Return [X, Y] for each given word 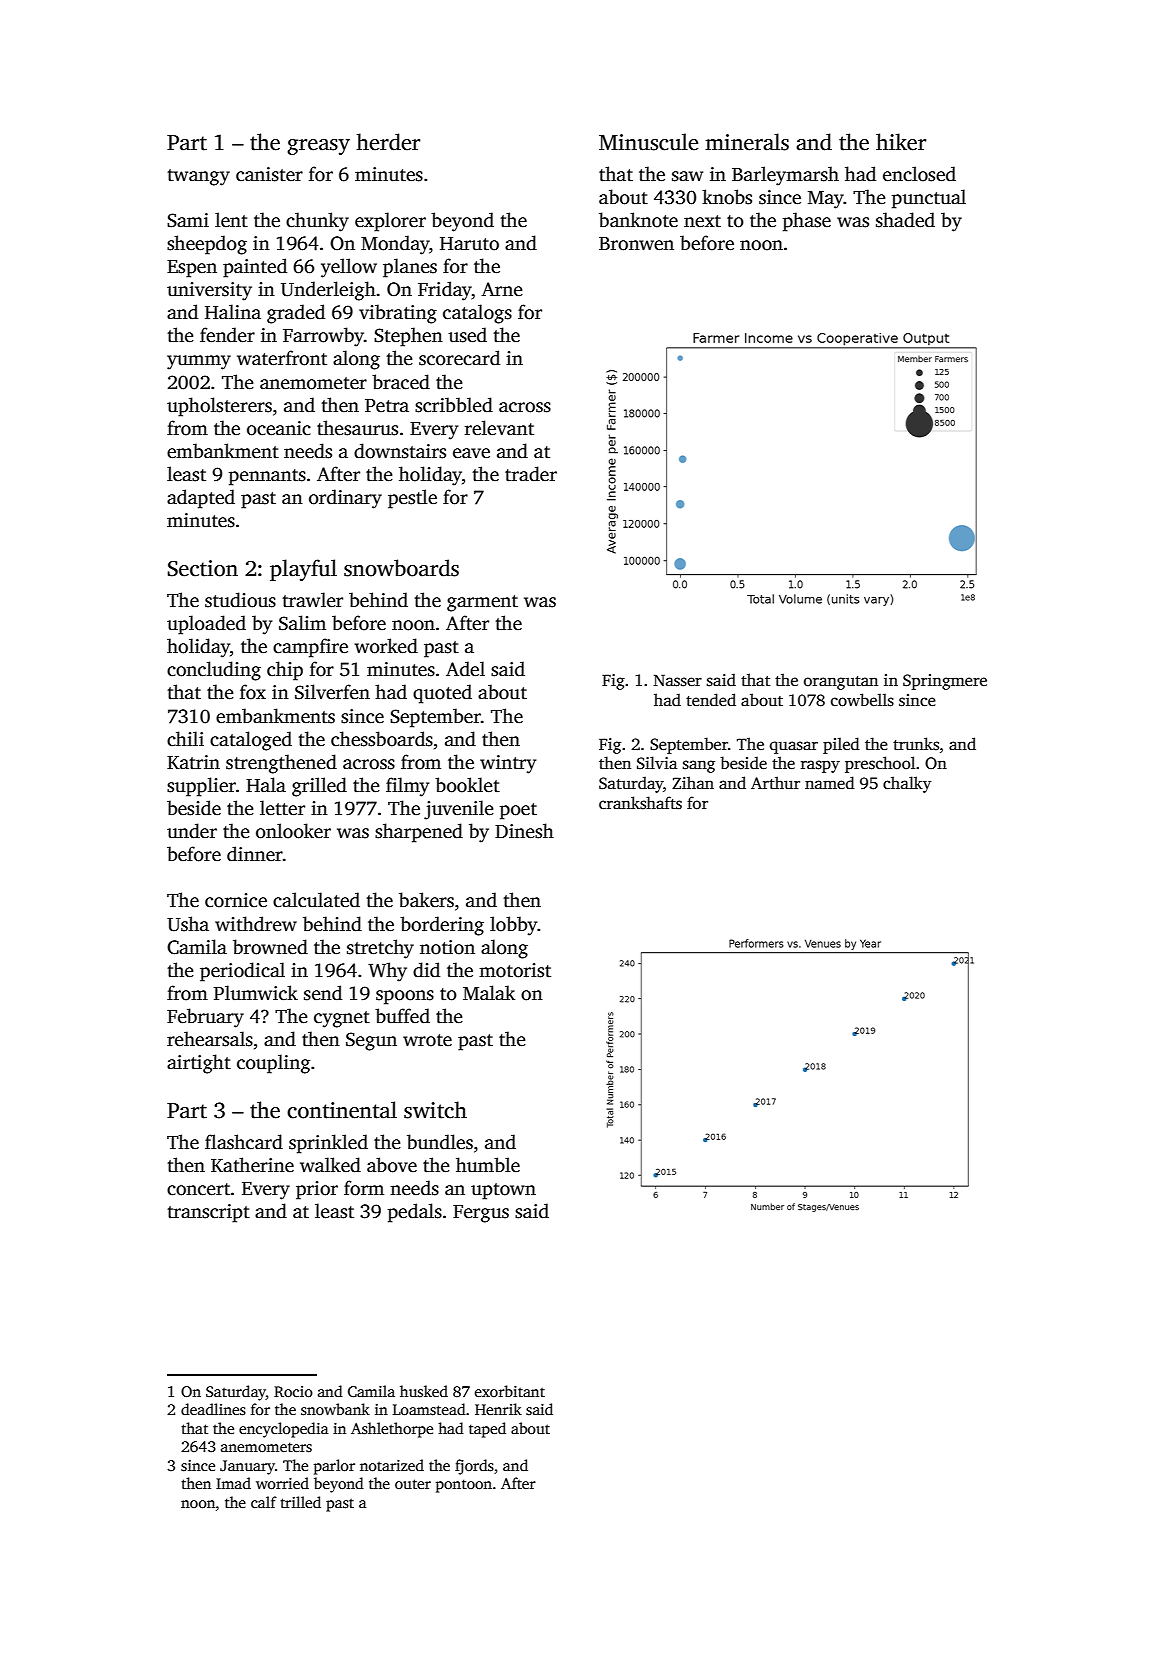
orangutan [841, 683]
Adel [465, 669]
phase [807, 222]
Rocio [293, 1391]
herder [388, 142]
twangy [198, 177]
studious [240, 600]
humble [488, 1165]
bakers [426, 900]
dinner [255, 854]
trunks [916, 744]
